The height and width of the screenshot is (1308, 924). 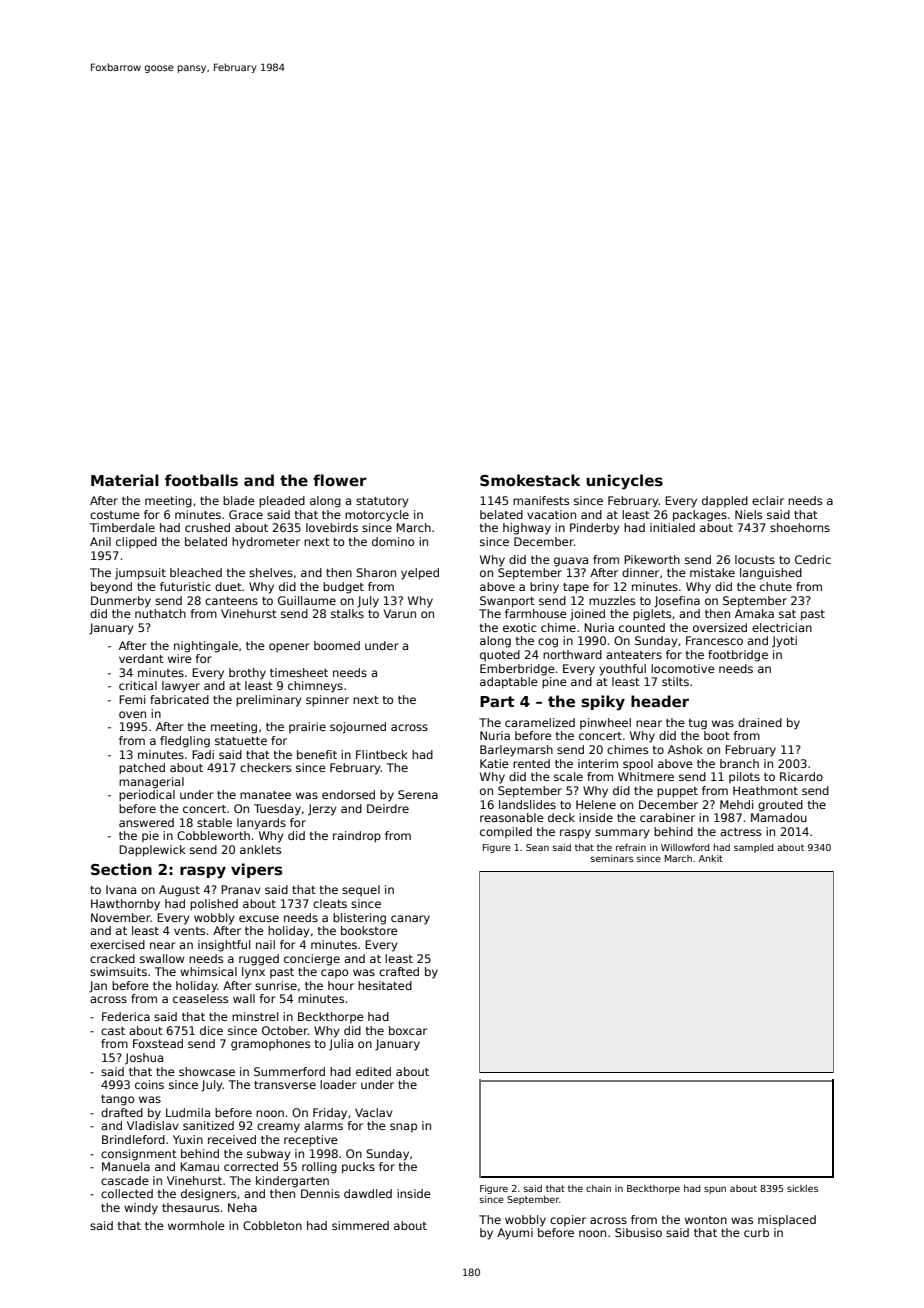 I want to click on misplaced, so click(x=787, y=1221).
